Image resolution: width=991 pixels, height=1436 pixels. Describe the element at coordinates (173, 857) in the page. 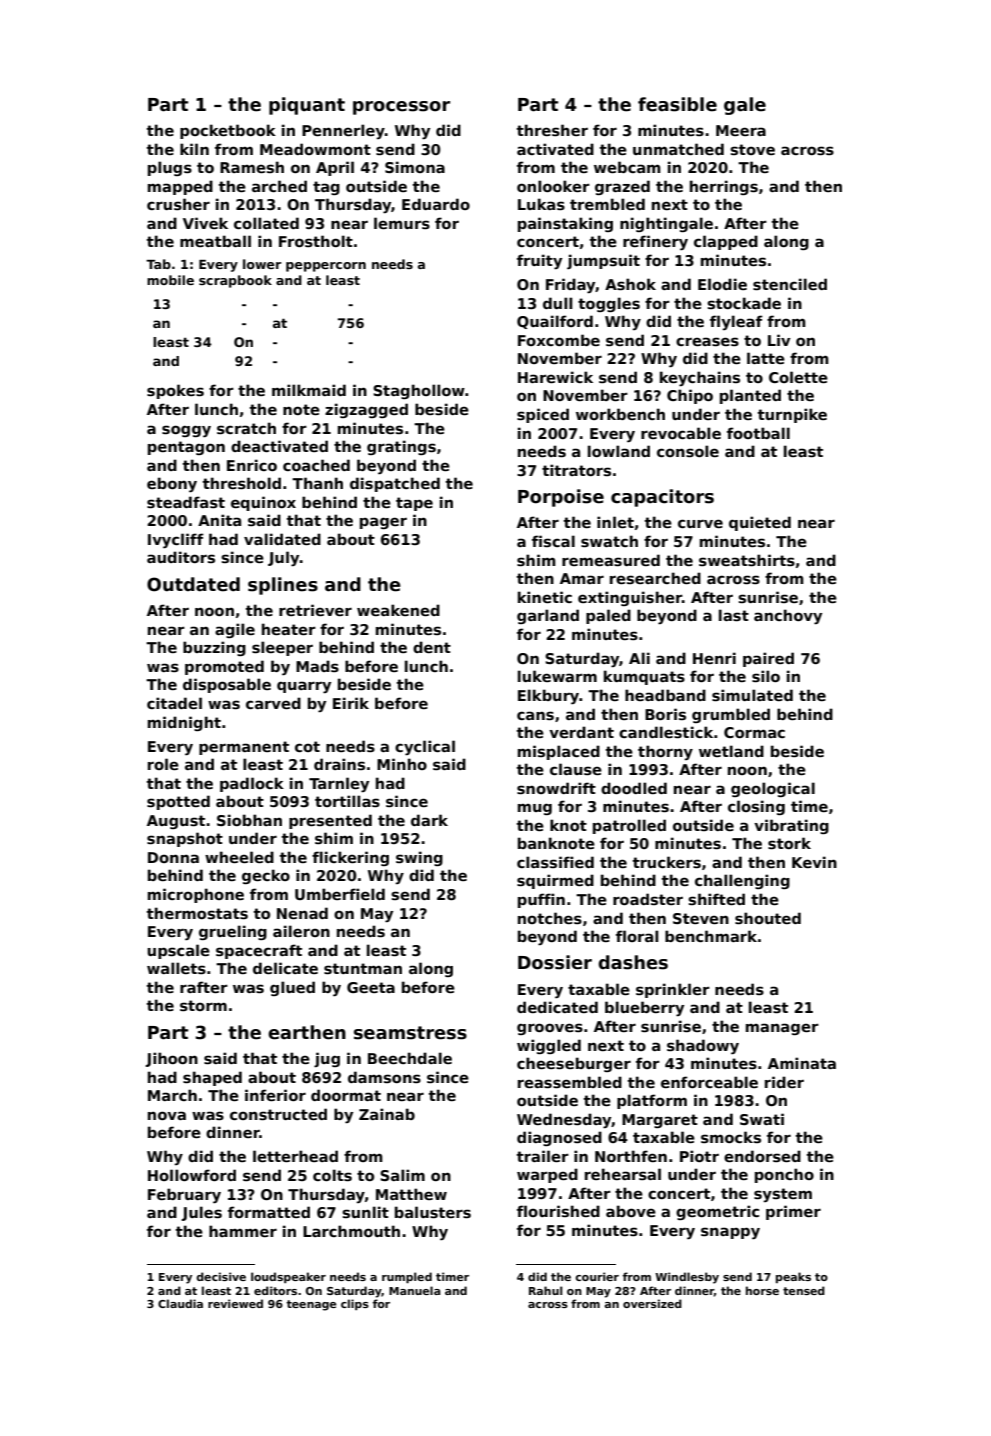

I see `Donna` at that location.
